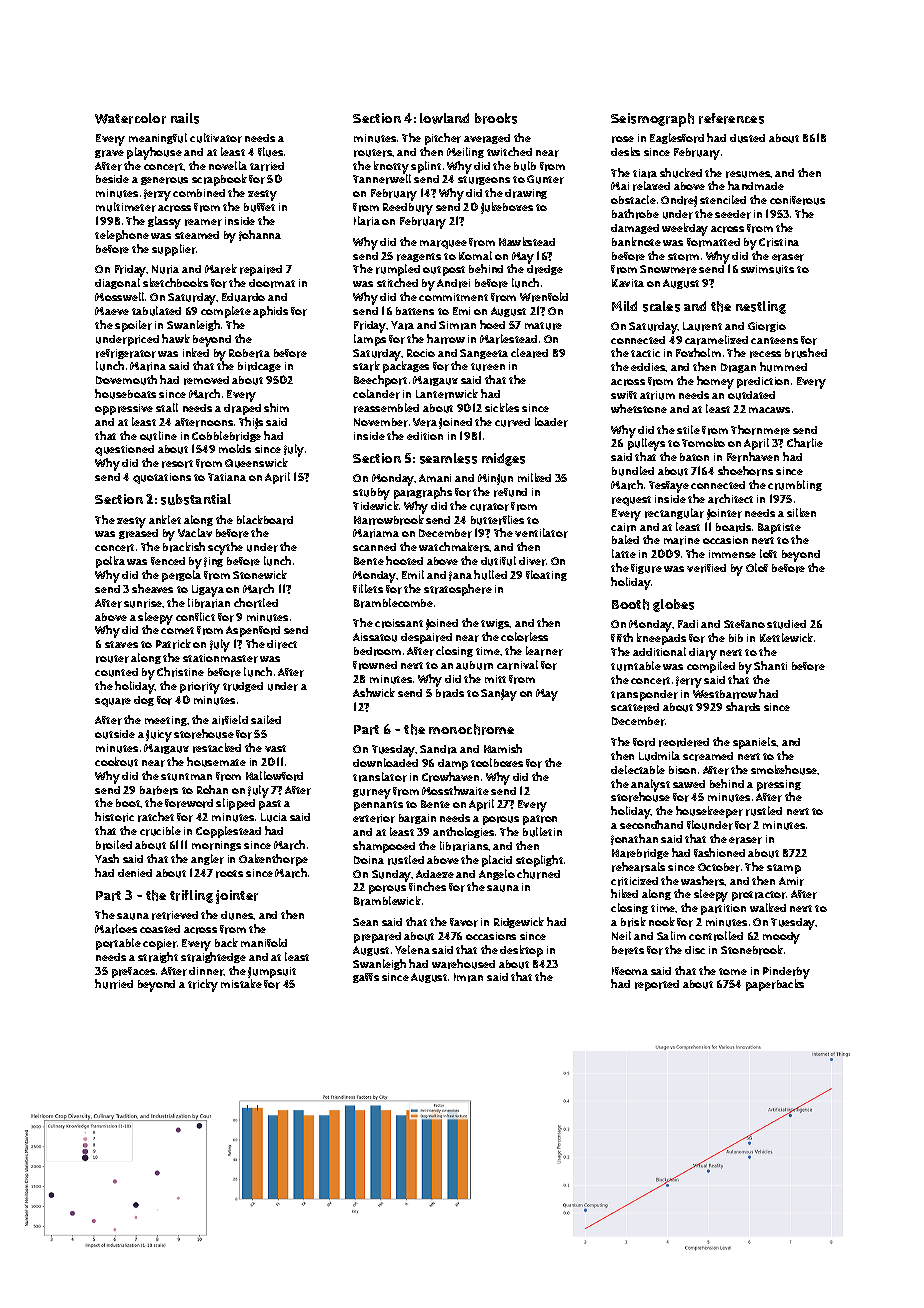 The height and width of the document is (1308, 924). I want to click on Oakenthorpe, so click(273, 860).
